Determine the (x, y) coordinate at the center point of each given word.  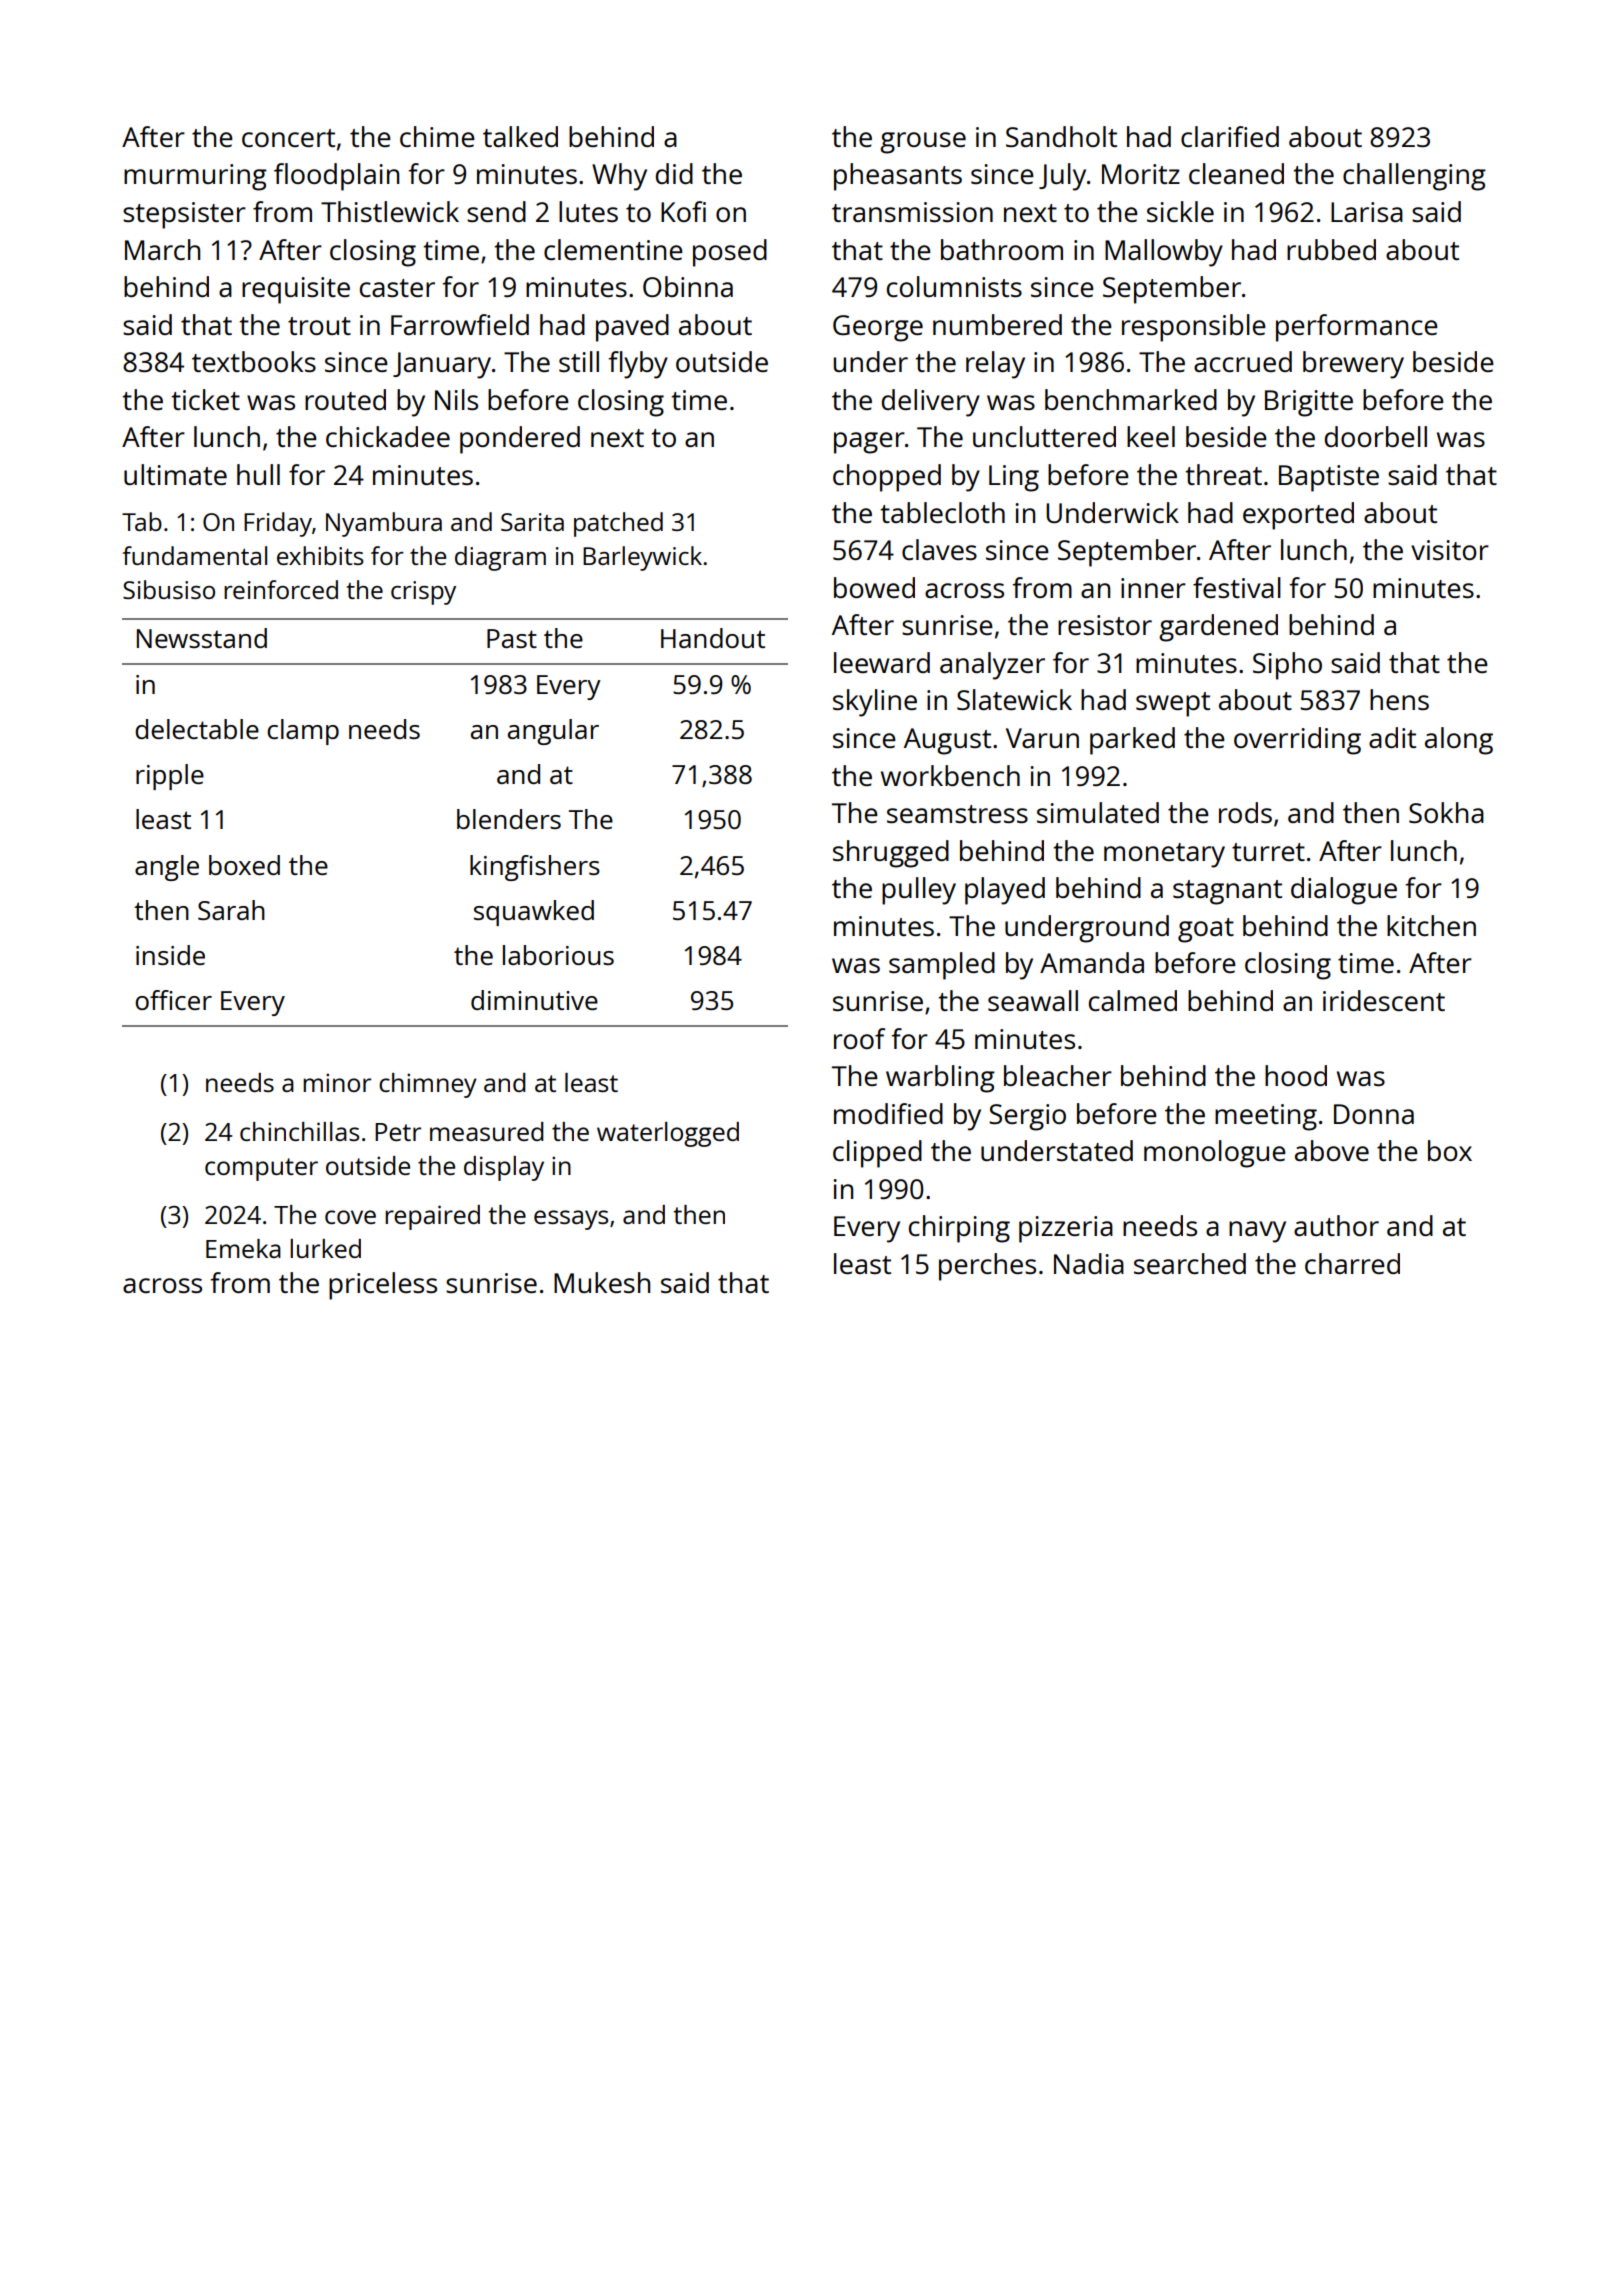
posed (730, 253)
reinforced (281, 589)
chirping (959, 1229)
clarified (1230, 136)
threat (1223, 474)
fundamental (195, 555)
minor (337, 1082)
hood (1296, 1075)
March (162, 249)
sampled (942, 966)
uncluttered (1044, 436)
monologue (1215, 1154)
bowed (874, 587)
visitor (1450, 550)
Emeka (243, 1248)
